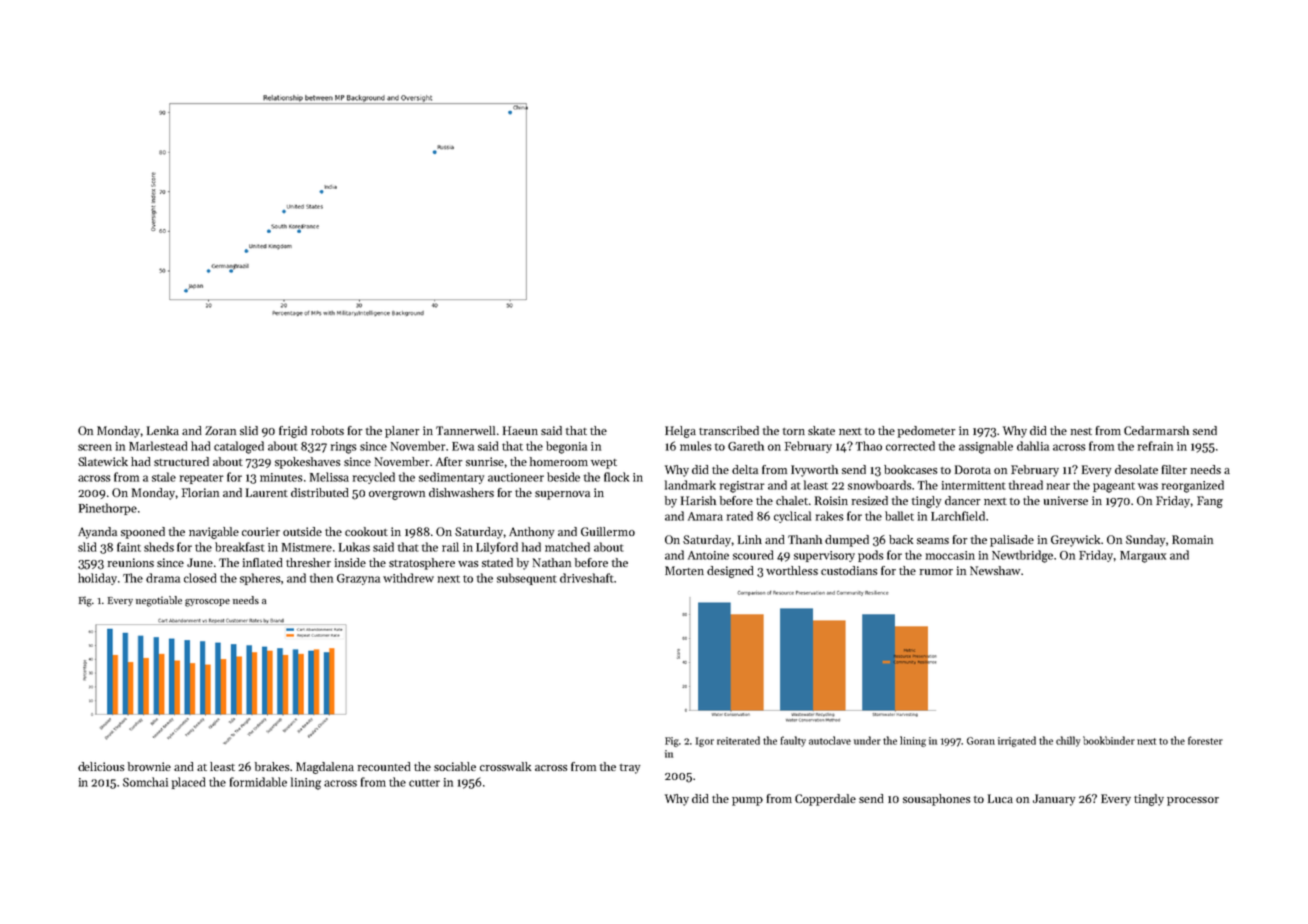 This image has height=924, width=1308. I want to click on cookout, so click(366, 531).
